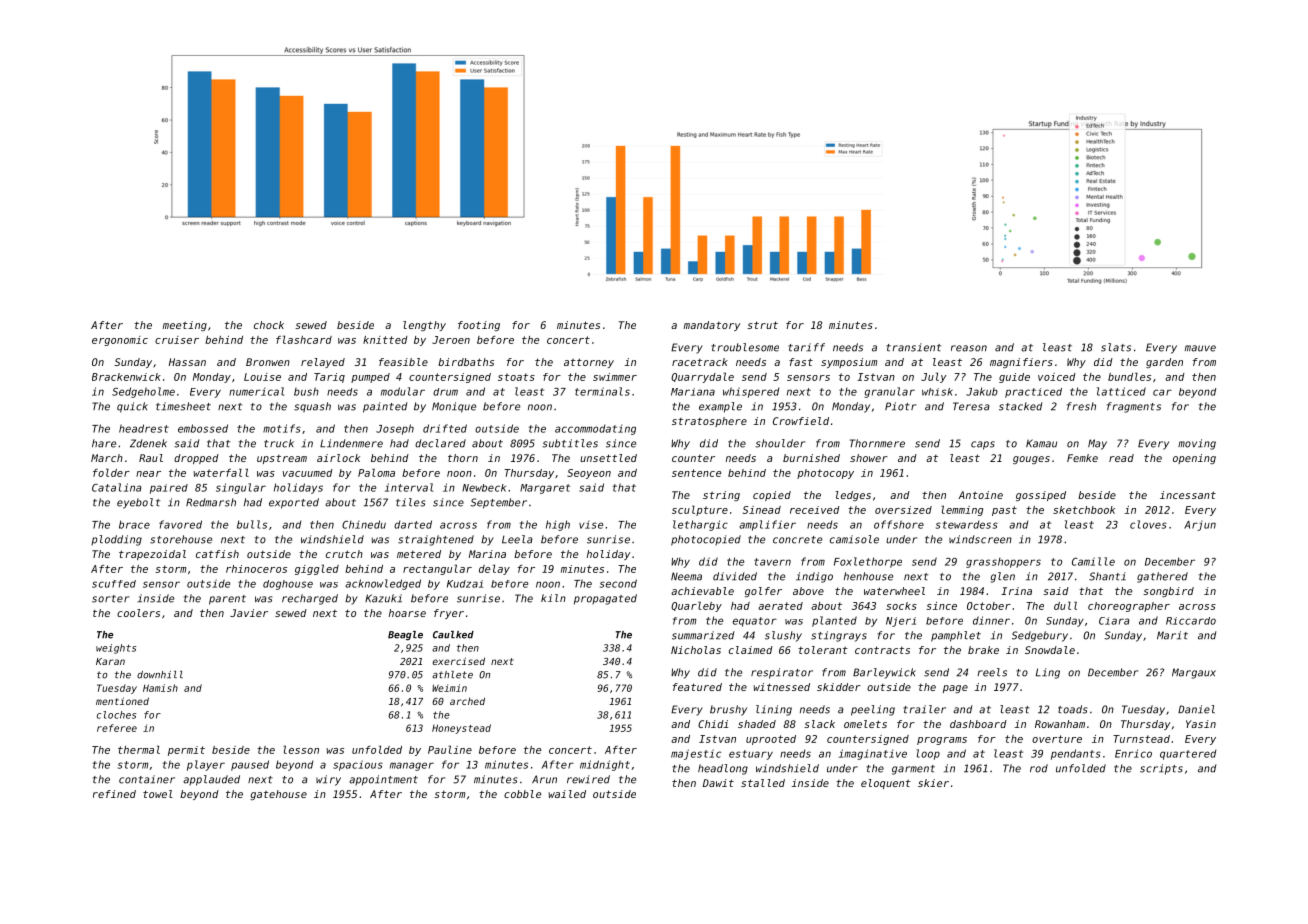 The image size is (1308, 924). What do you see at coordinates (185, 326) in the screenshot?
I see `meeting` at bounding box center [185, 326].
